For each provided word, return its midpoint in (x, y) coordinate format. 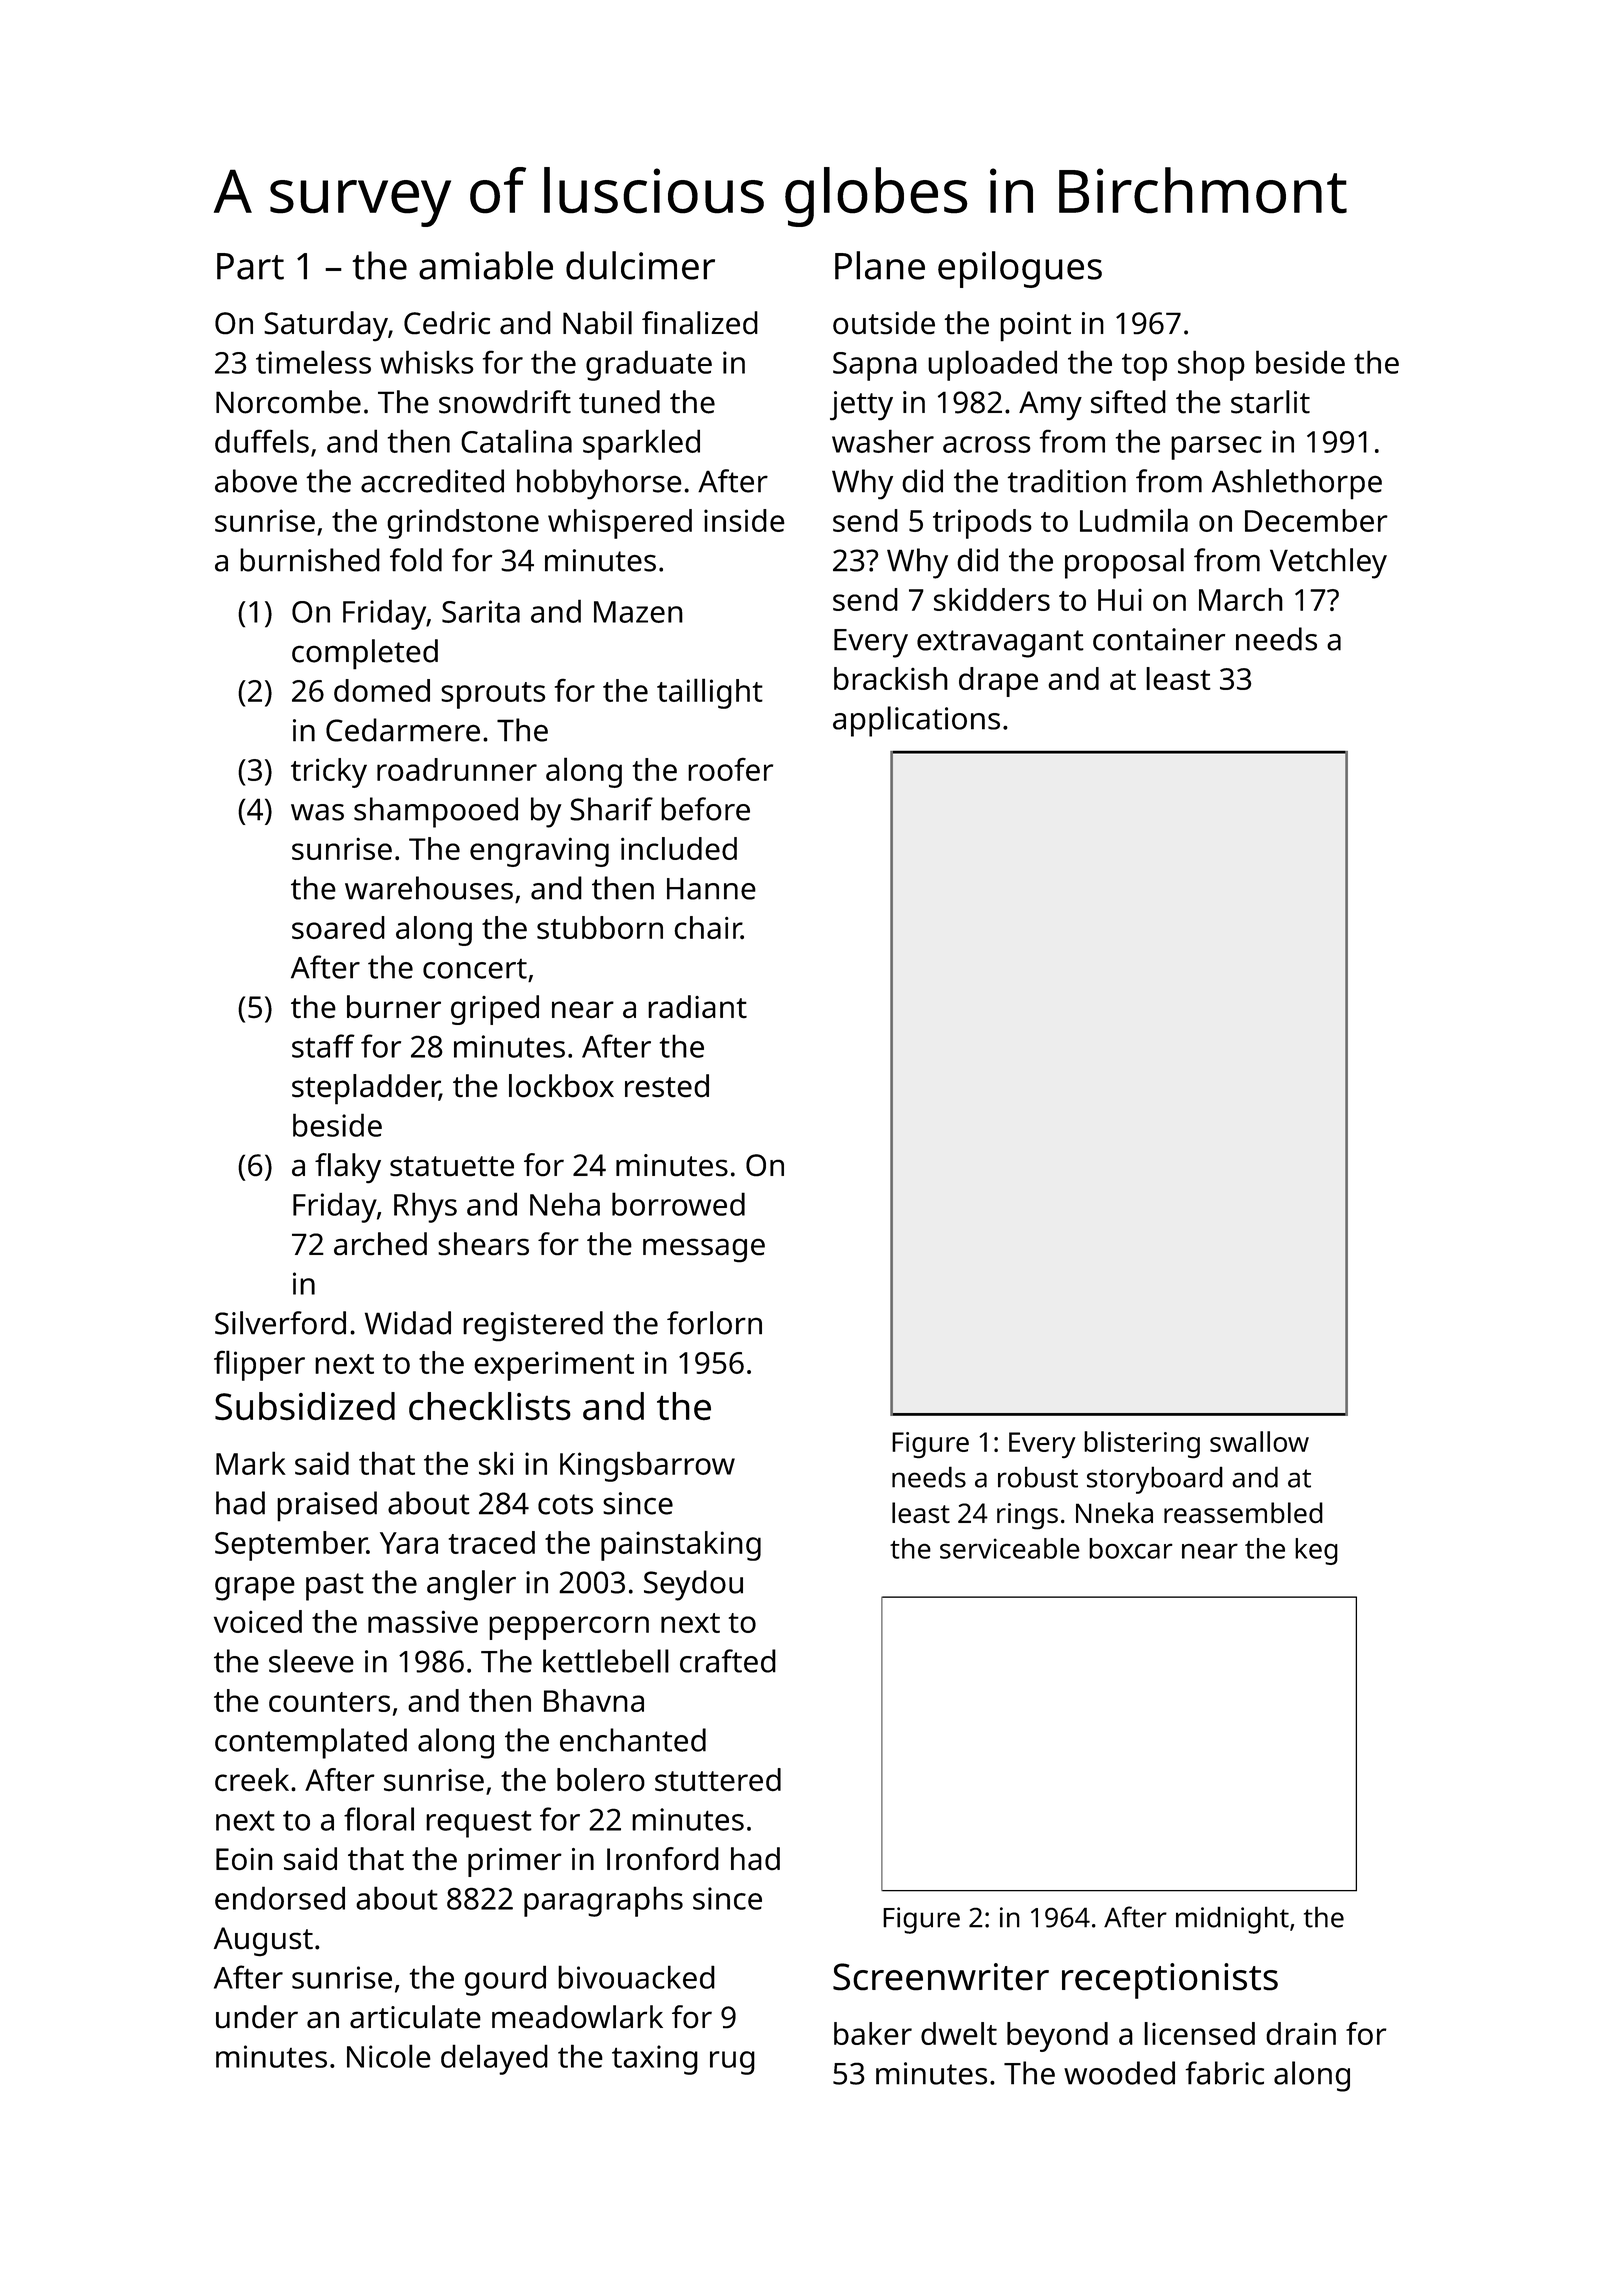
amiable (486, 265)
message (704, 1250)
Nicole (389, 2056)
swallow (1259, 1441)
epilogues (1020, 269)
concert (475, 969)
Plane (880, 265)
